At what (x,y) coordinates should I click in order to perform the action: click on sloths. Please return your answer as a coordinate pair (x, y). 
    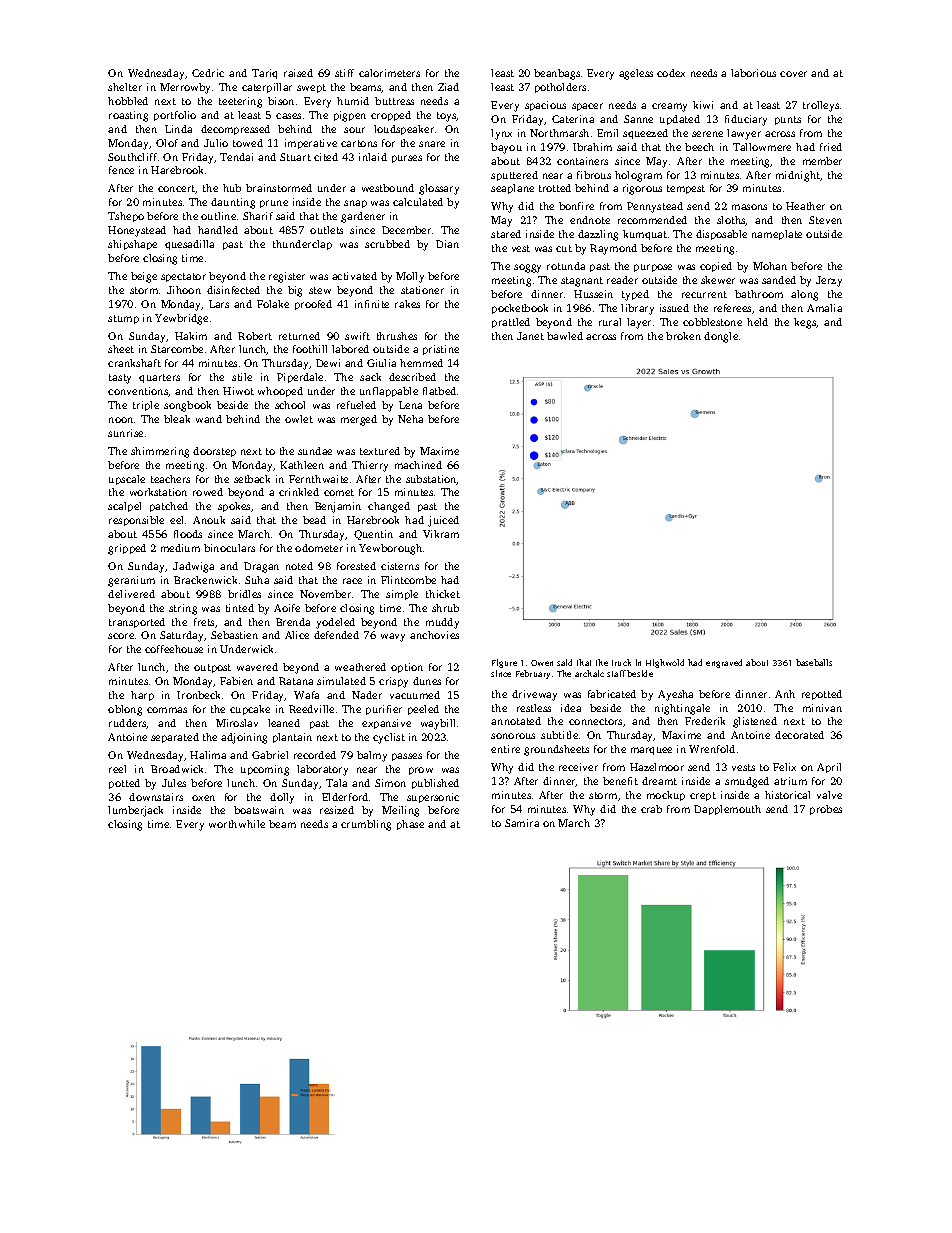
    Looking at the image, I should click on (731, 221).
